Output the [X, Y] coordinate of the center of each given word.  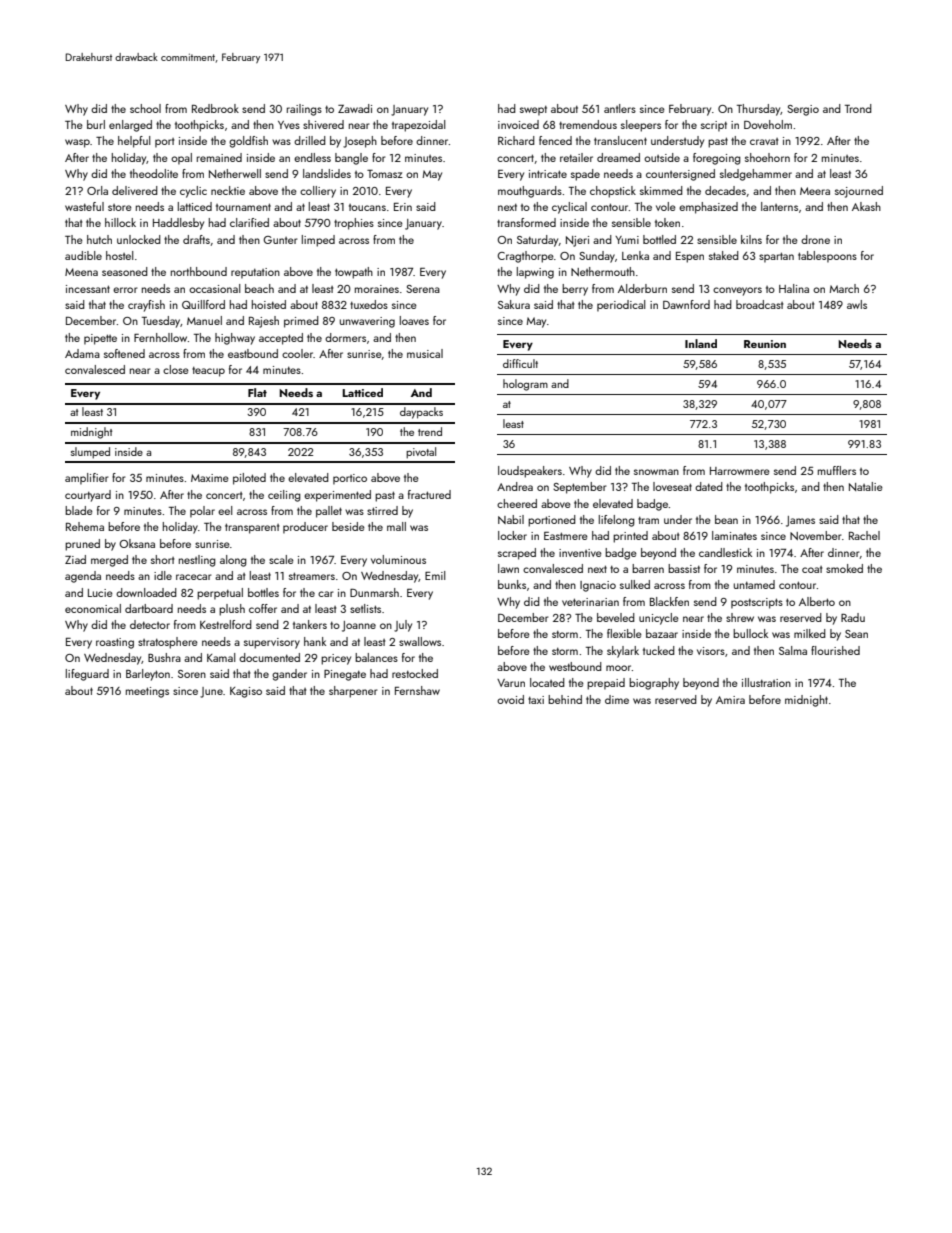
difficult [520, 363]
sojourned [859, 192]
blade [79, 510]
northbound [199, 271]
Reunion [765, 344]
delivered [135, 190]
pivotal [421, 453]
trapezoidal [418, 126]
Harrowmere [740, 471]
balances [376, 657]
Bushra [164, 657]
